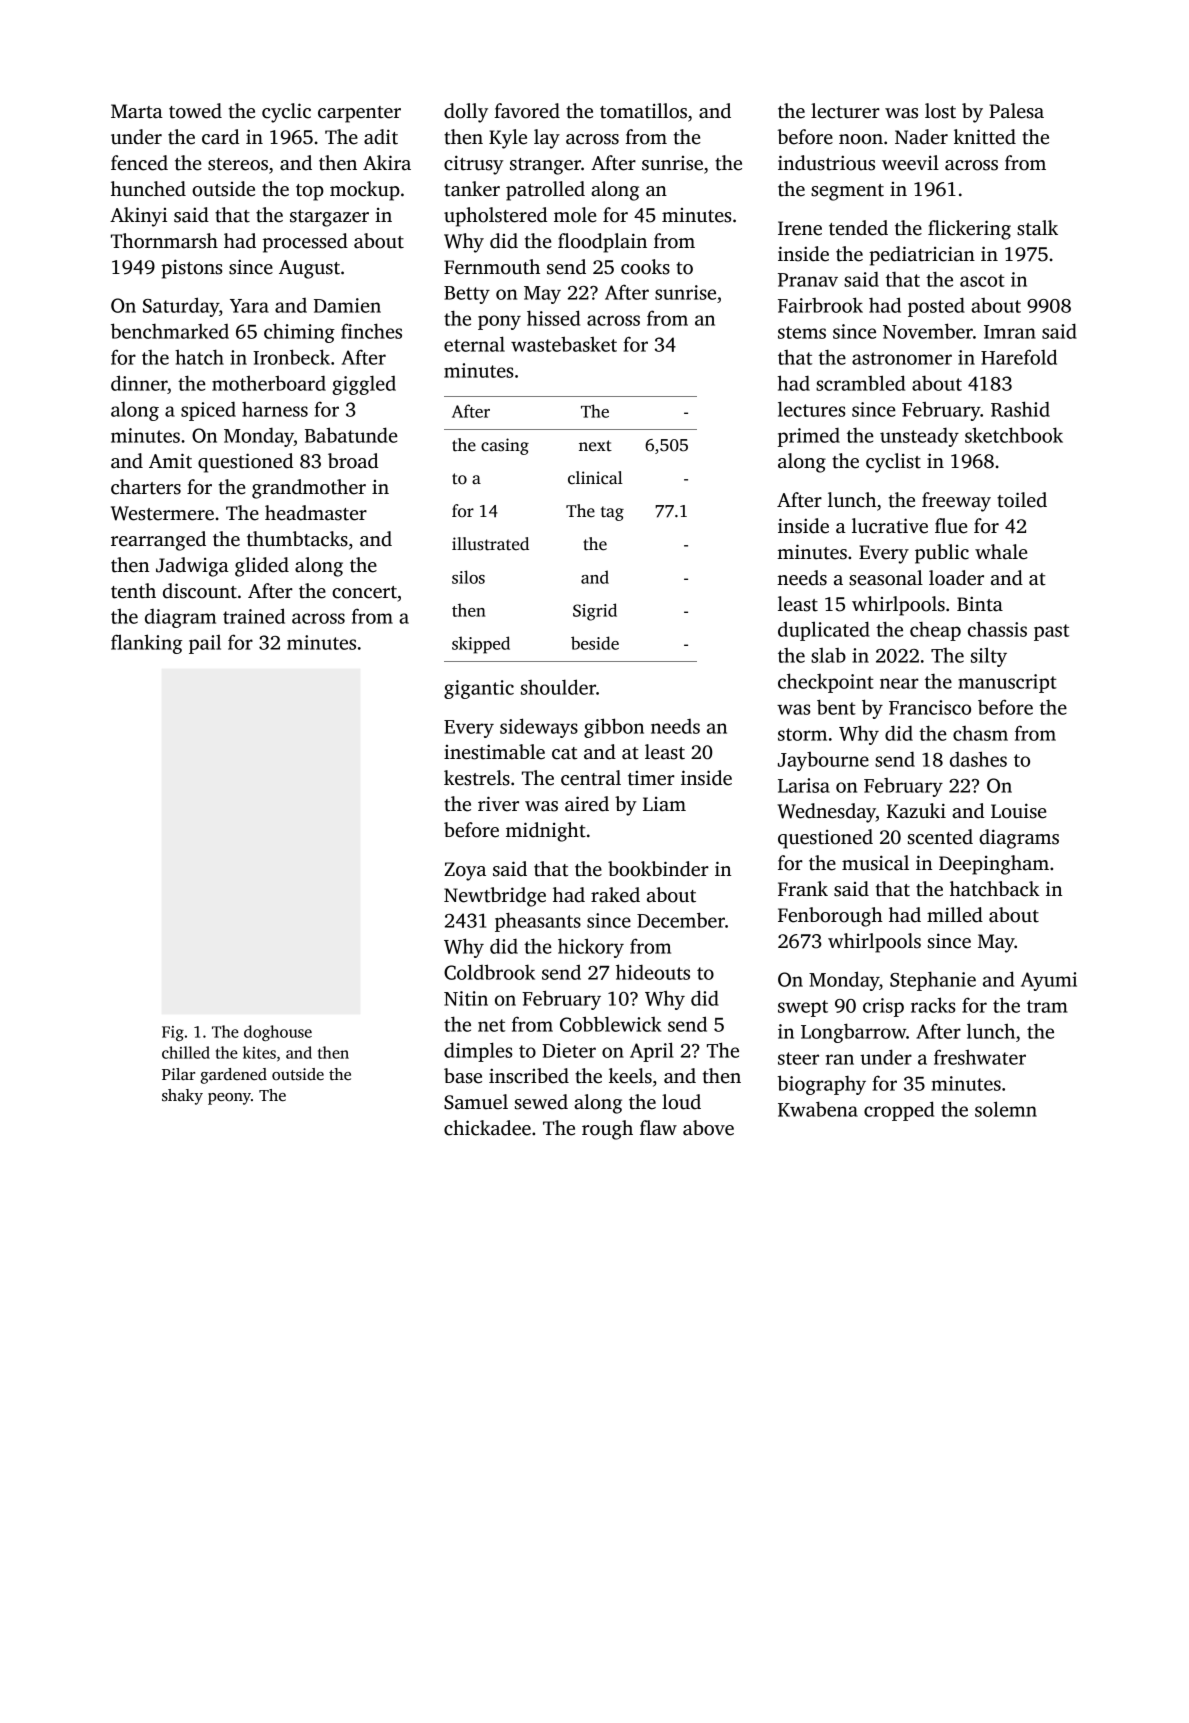 This screenshot has height=1723, width=1189. What do you see at coordinates (229, 1099) in the screenshot?
I see `peony` at bounding box center [229, 1099].
